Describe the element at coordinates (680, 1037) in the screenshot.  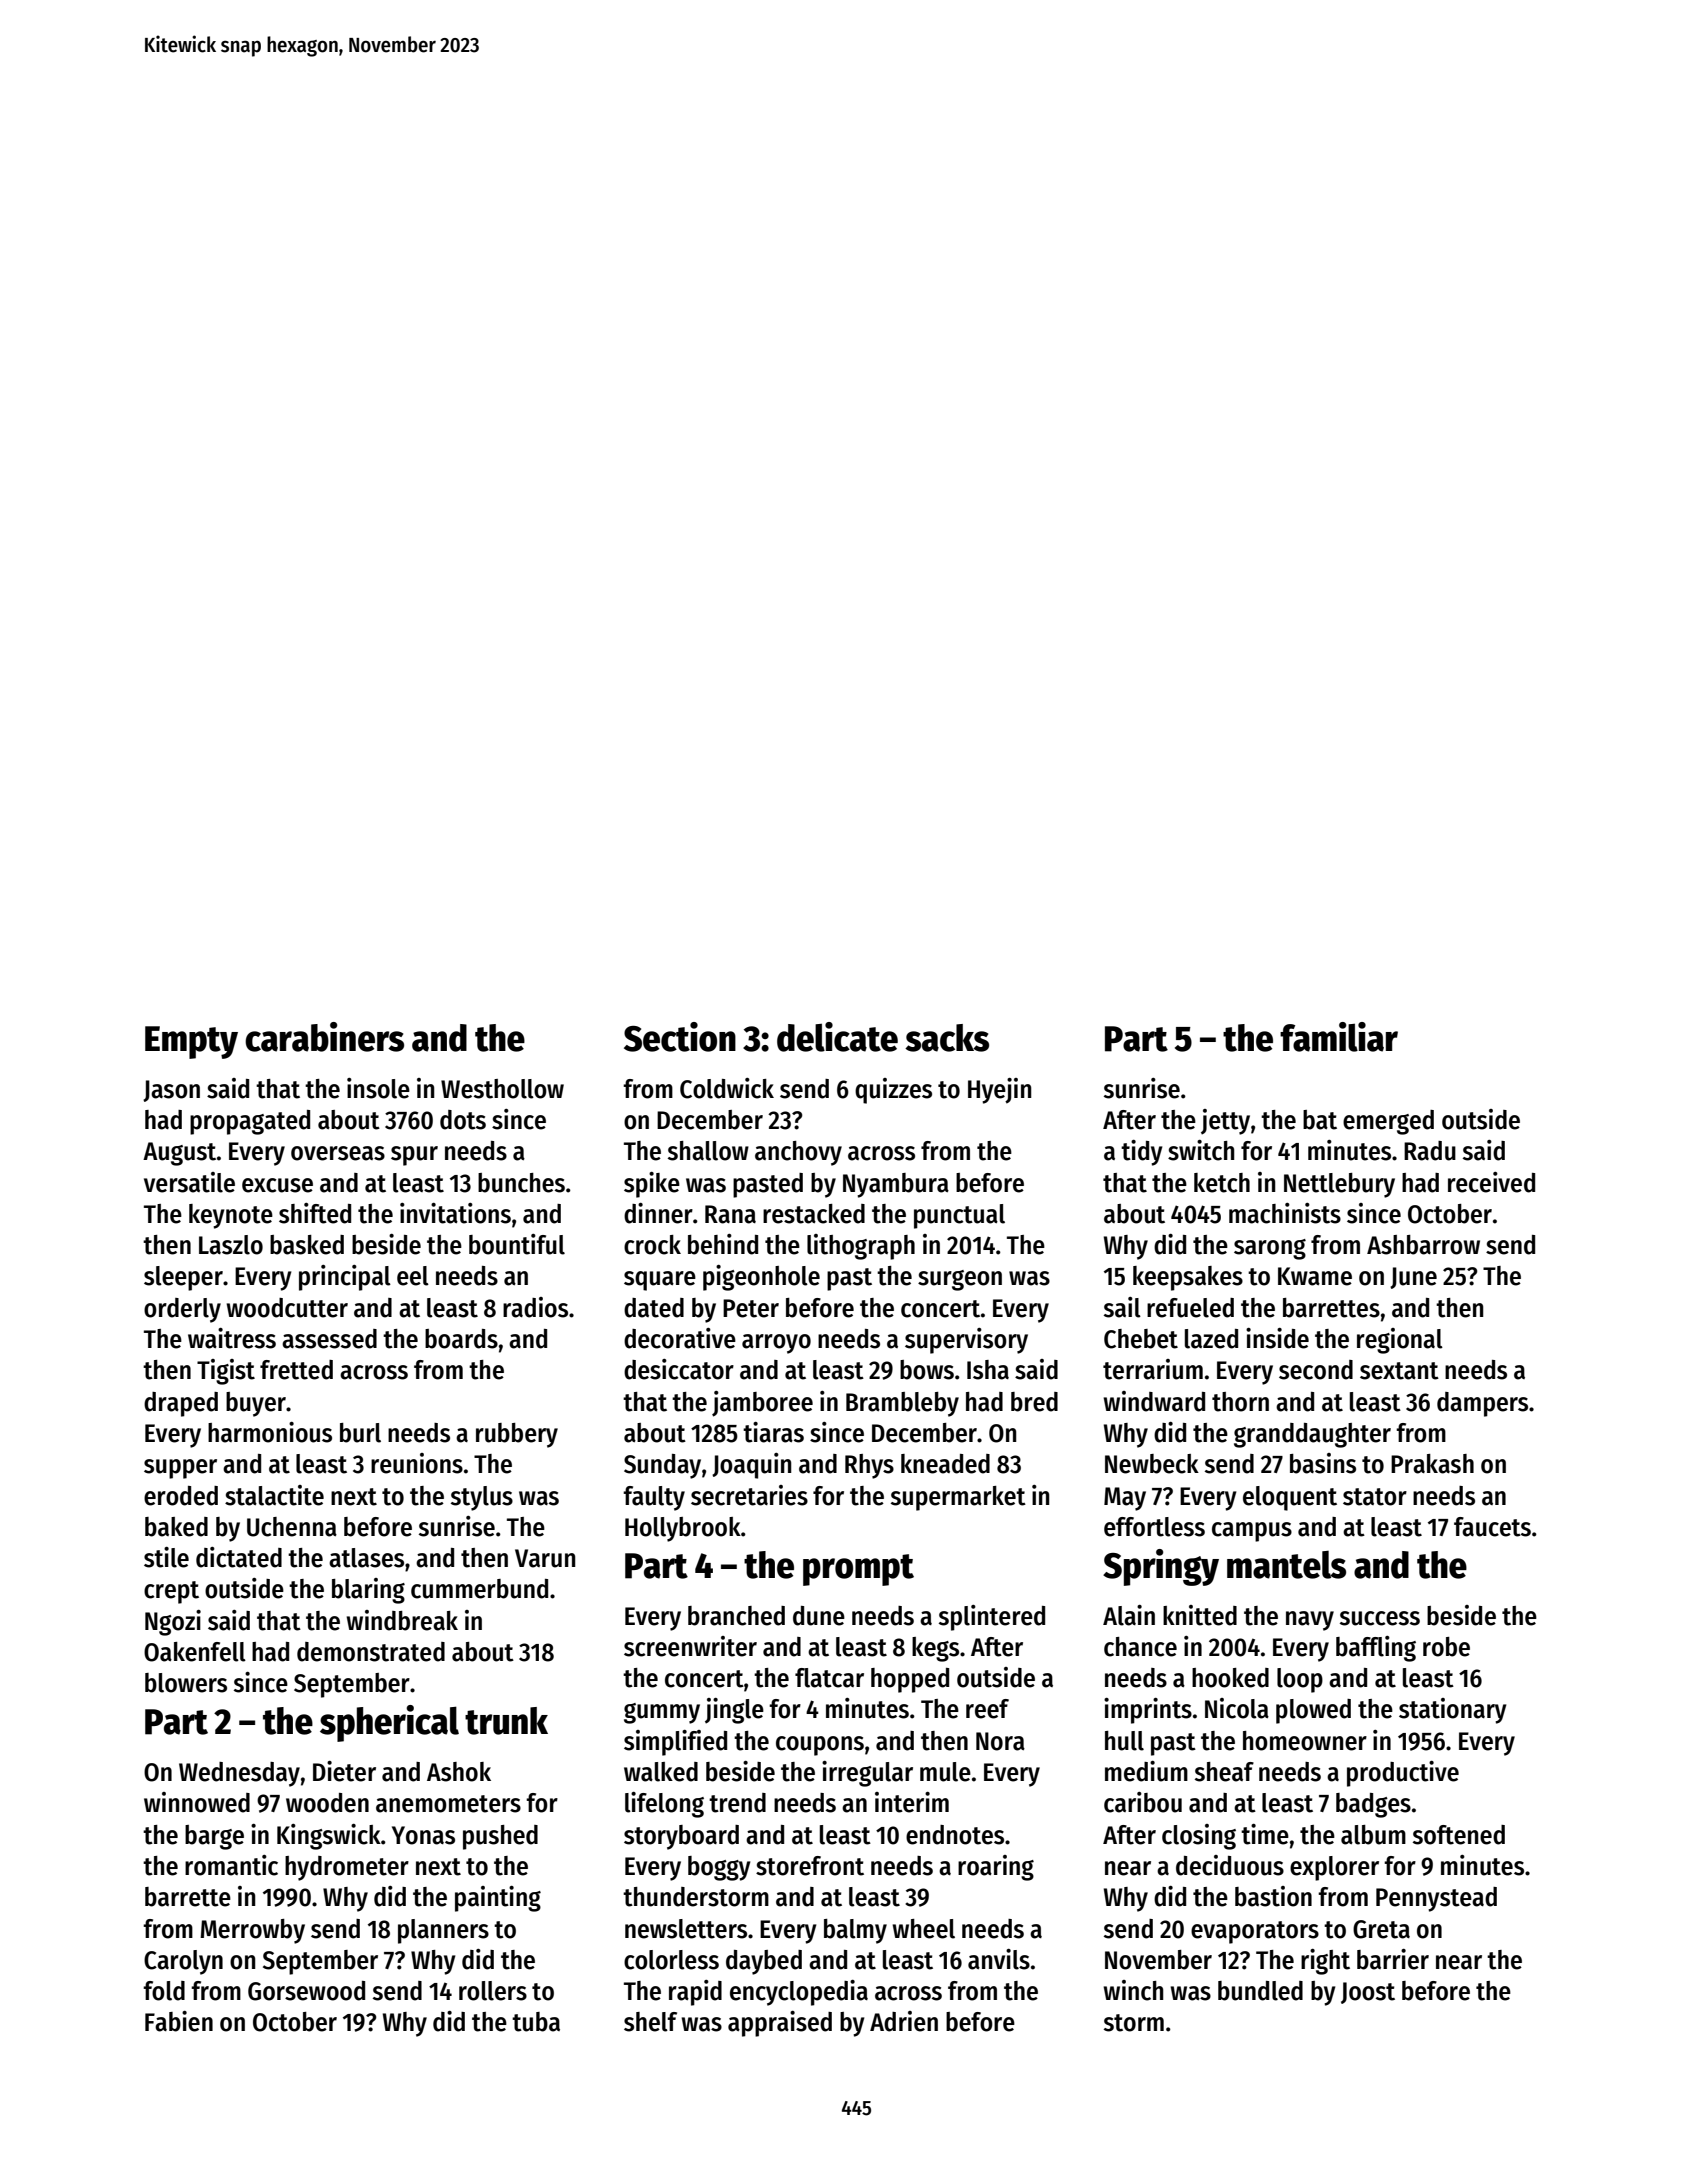
I see `Section` at that location.
